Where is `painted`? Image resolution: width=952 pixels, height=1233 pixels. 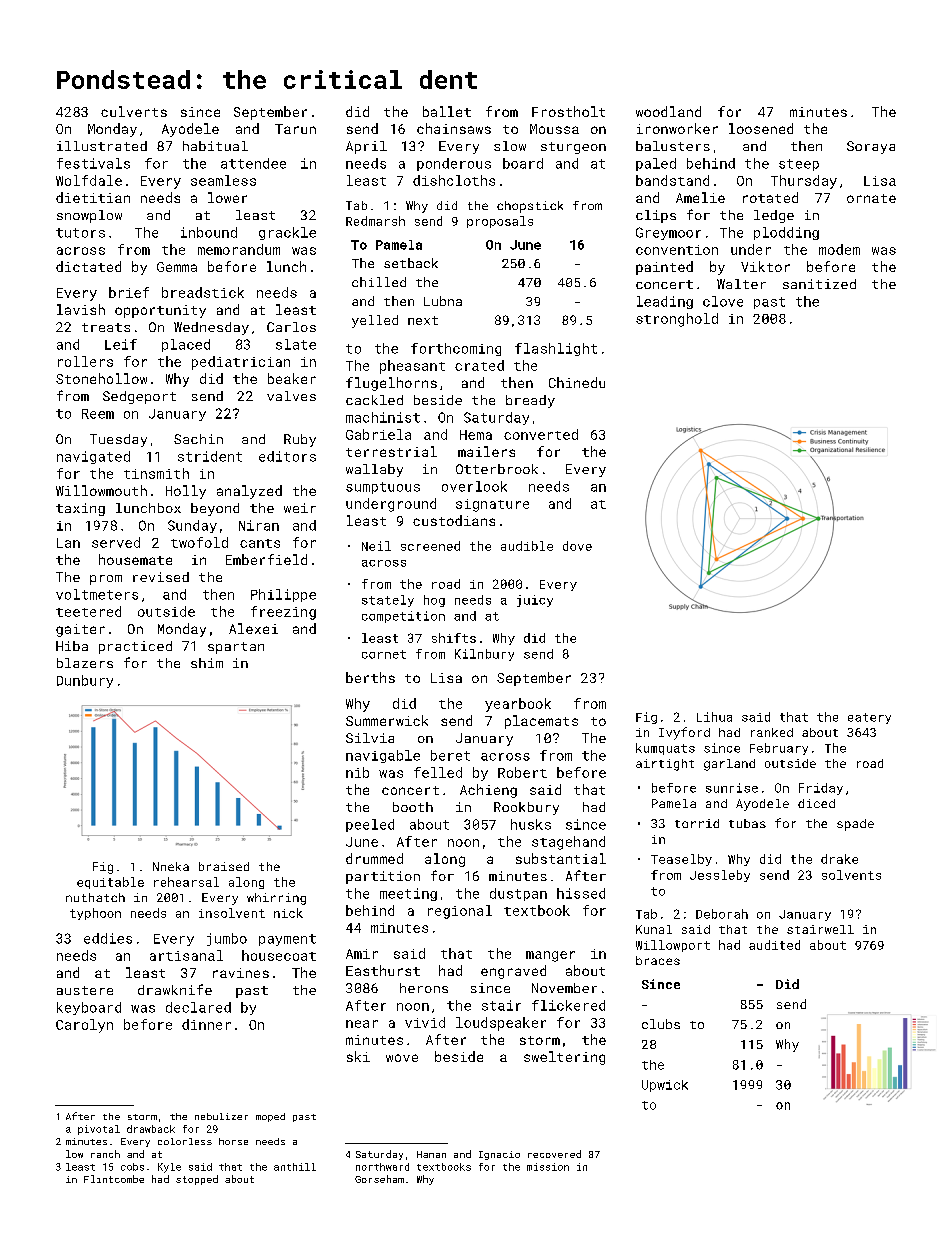
painted is located at coordinates (664, 268).
